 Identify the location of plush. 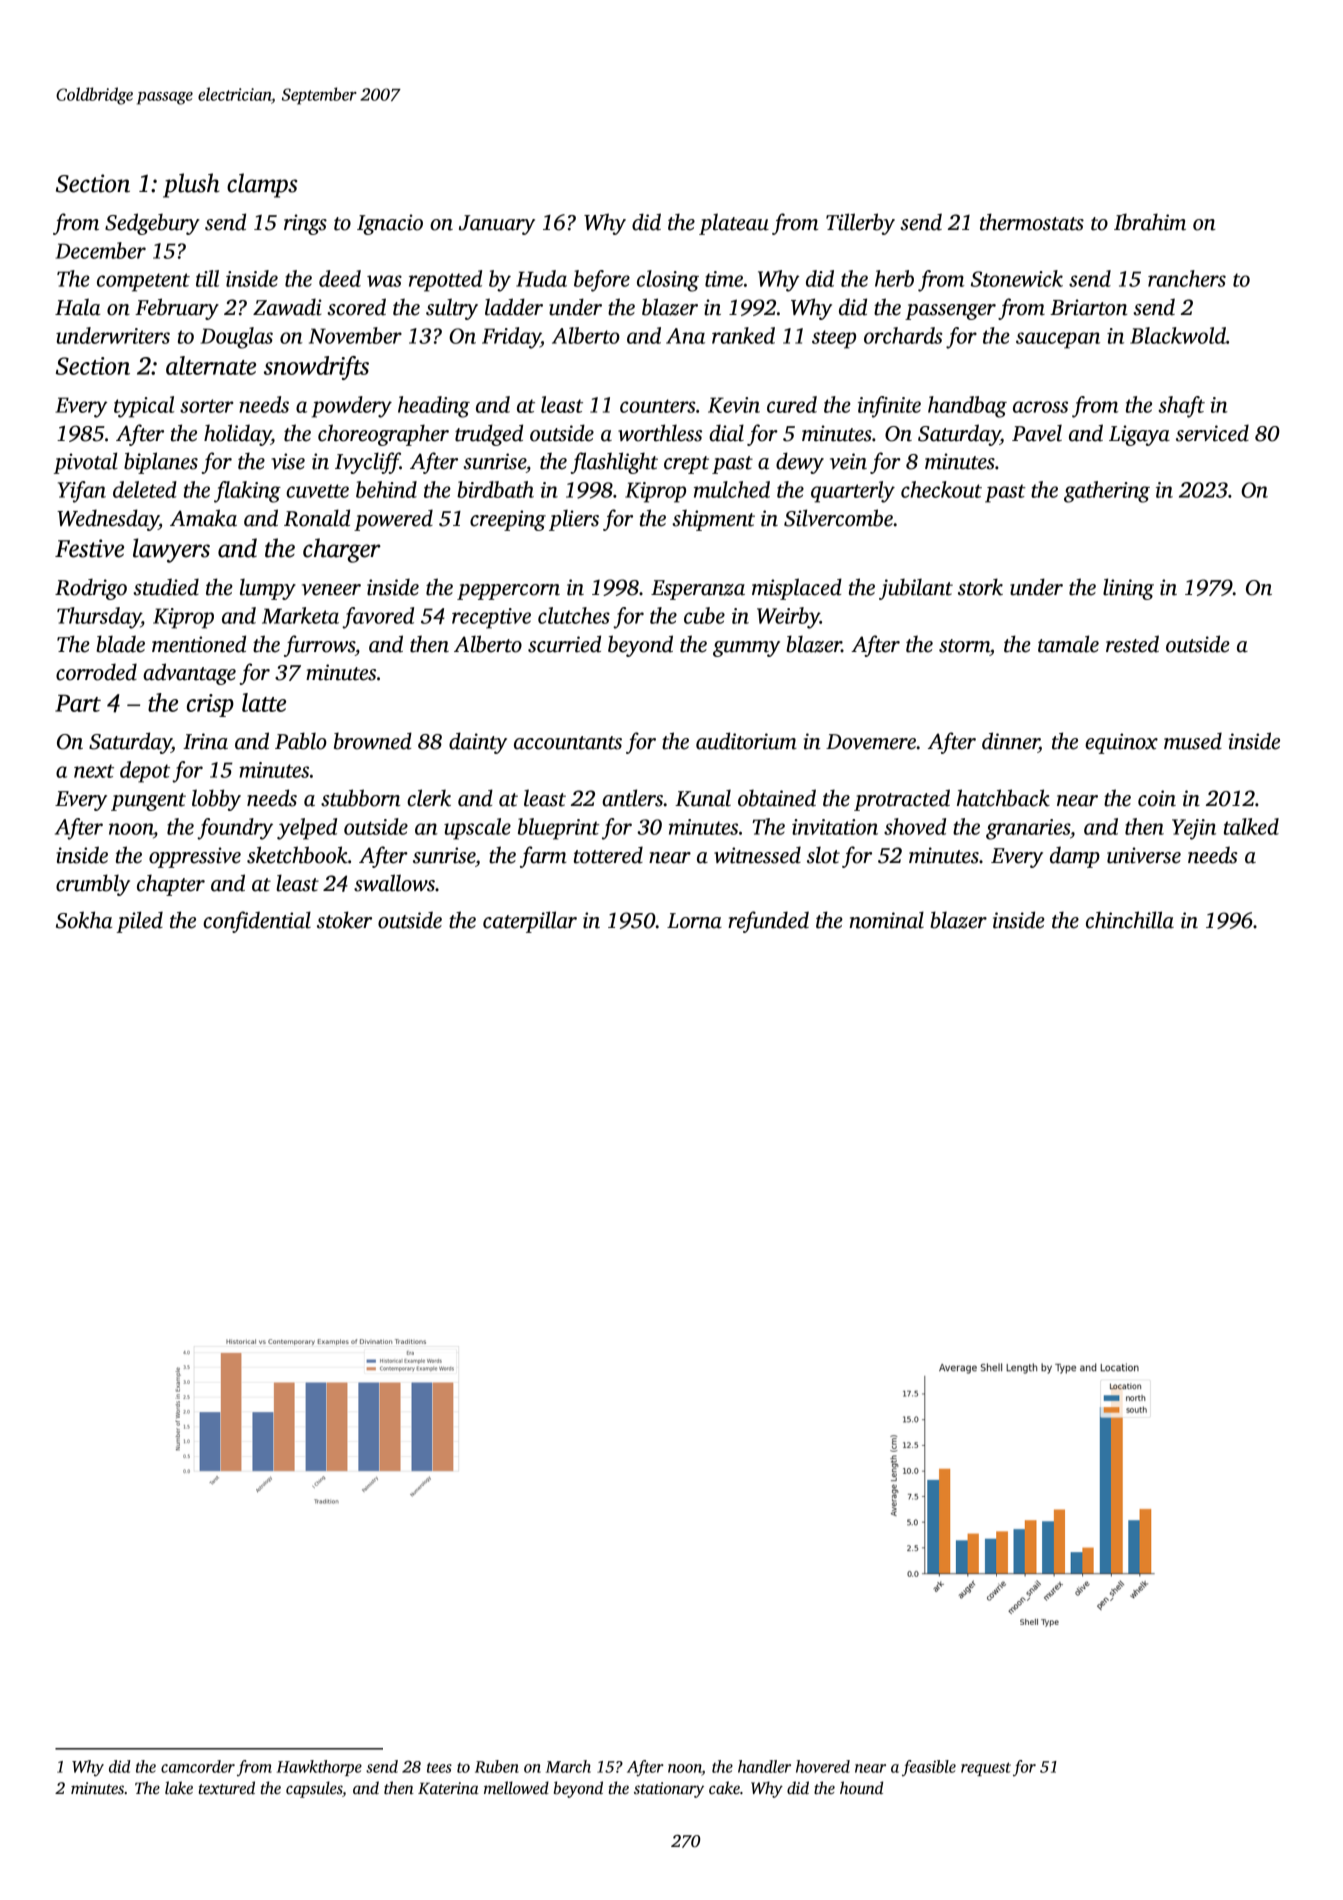
(191, 185).
